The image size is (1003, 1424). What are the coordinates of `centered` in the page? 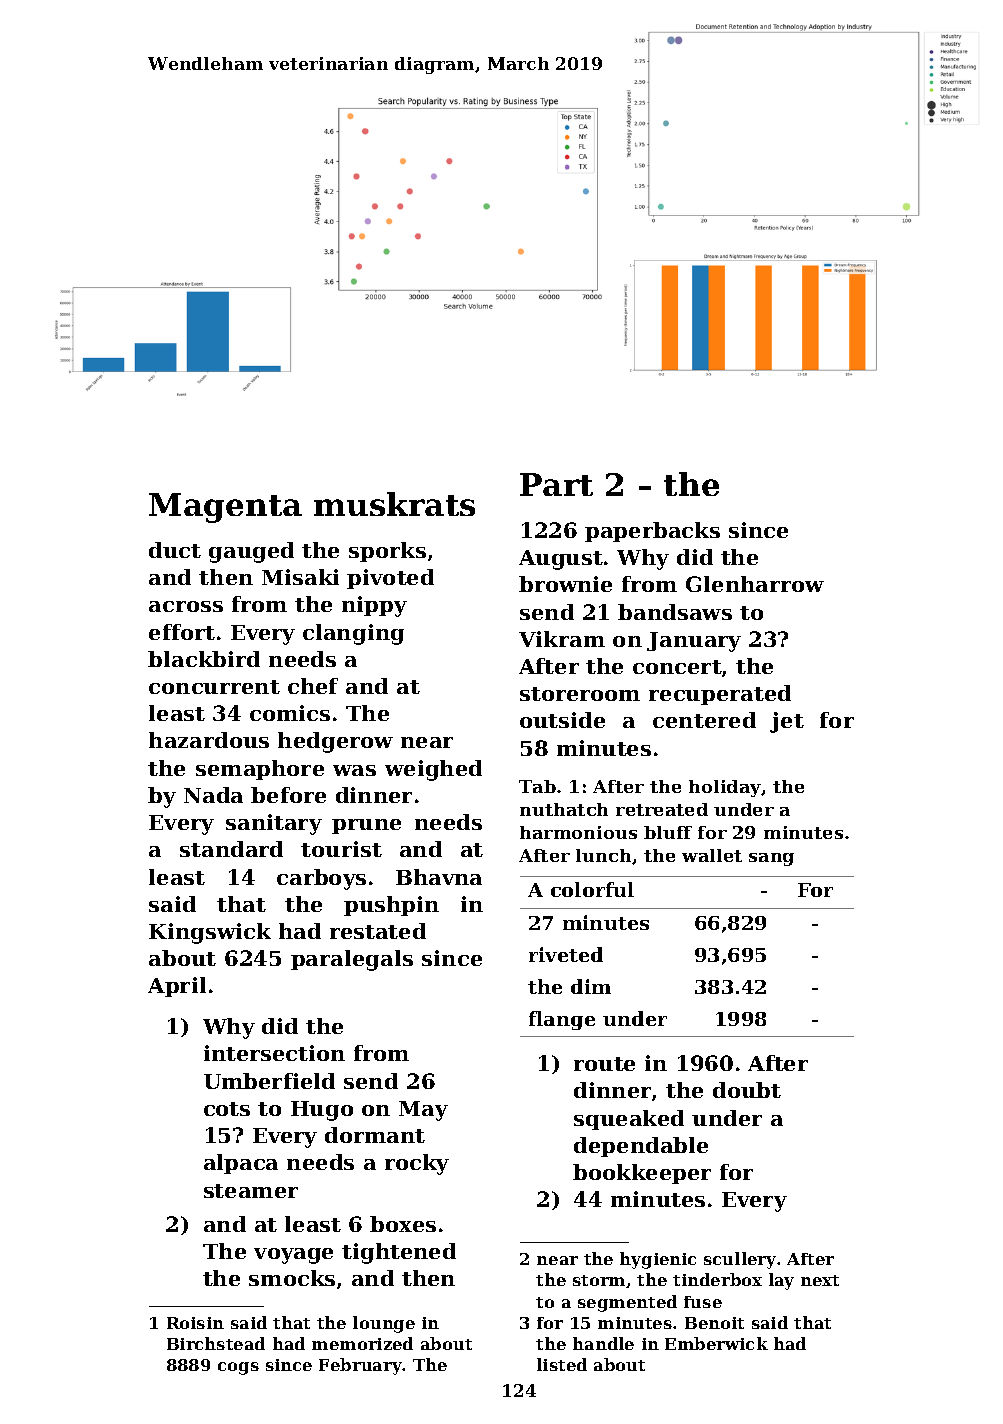 It's located at (704, 720).
